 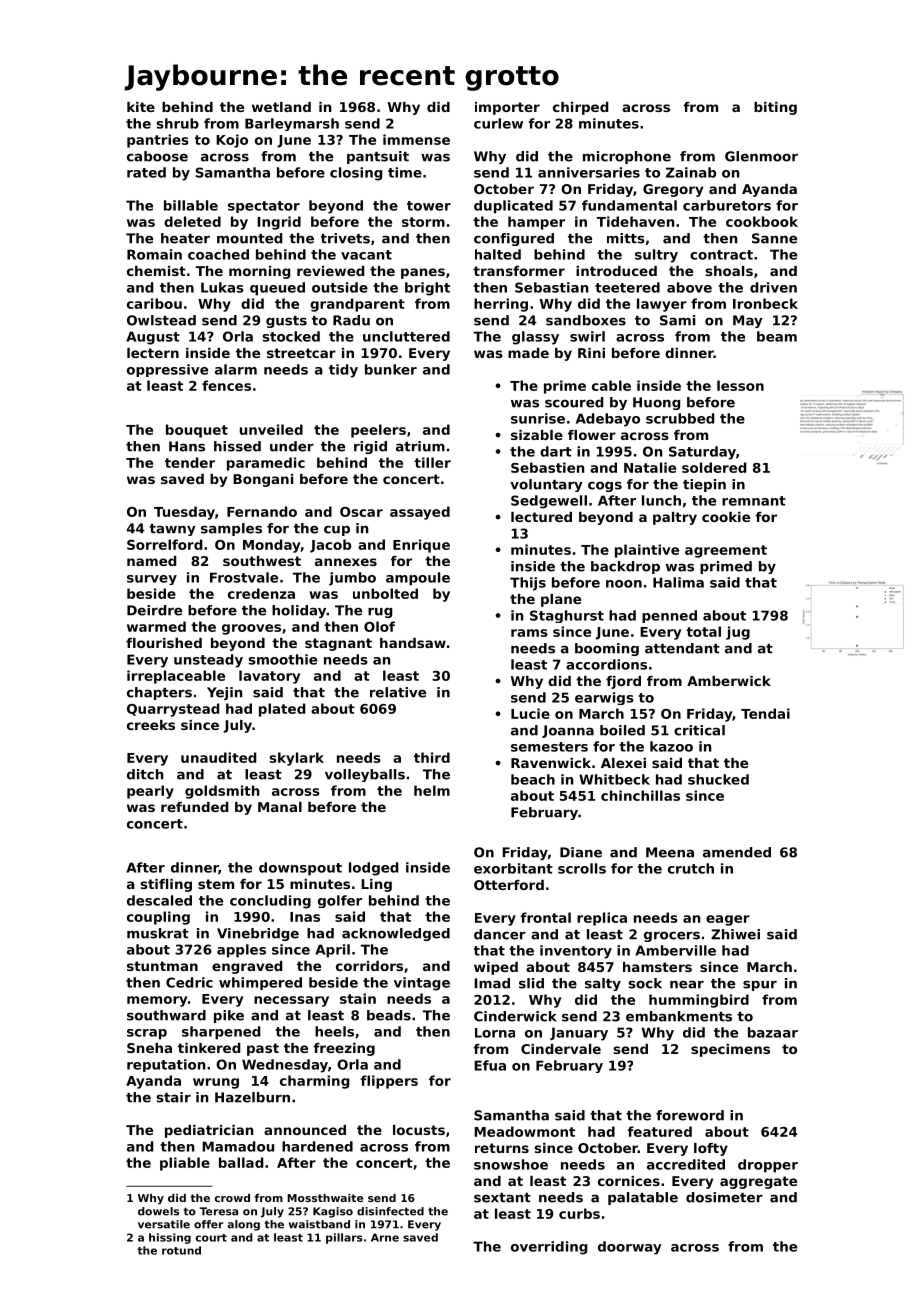 What do you see at coordinates (556, 451) in the page?
I see `dart` at bounding box center [556, 451].
